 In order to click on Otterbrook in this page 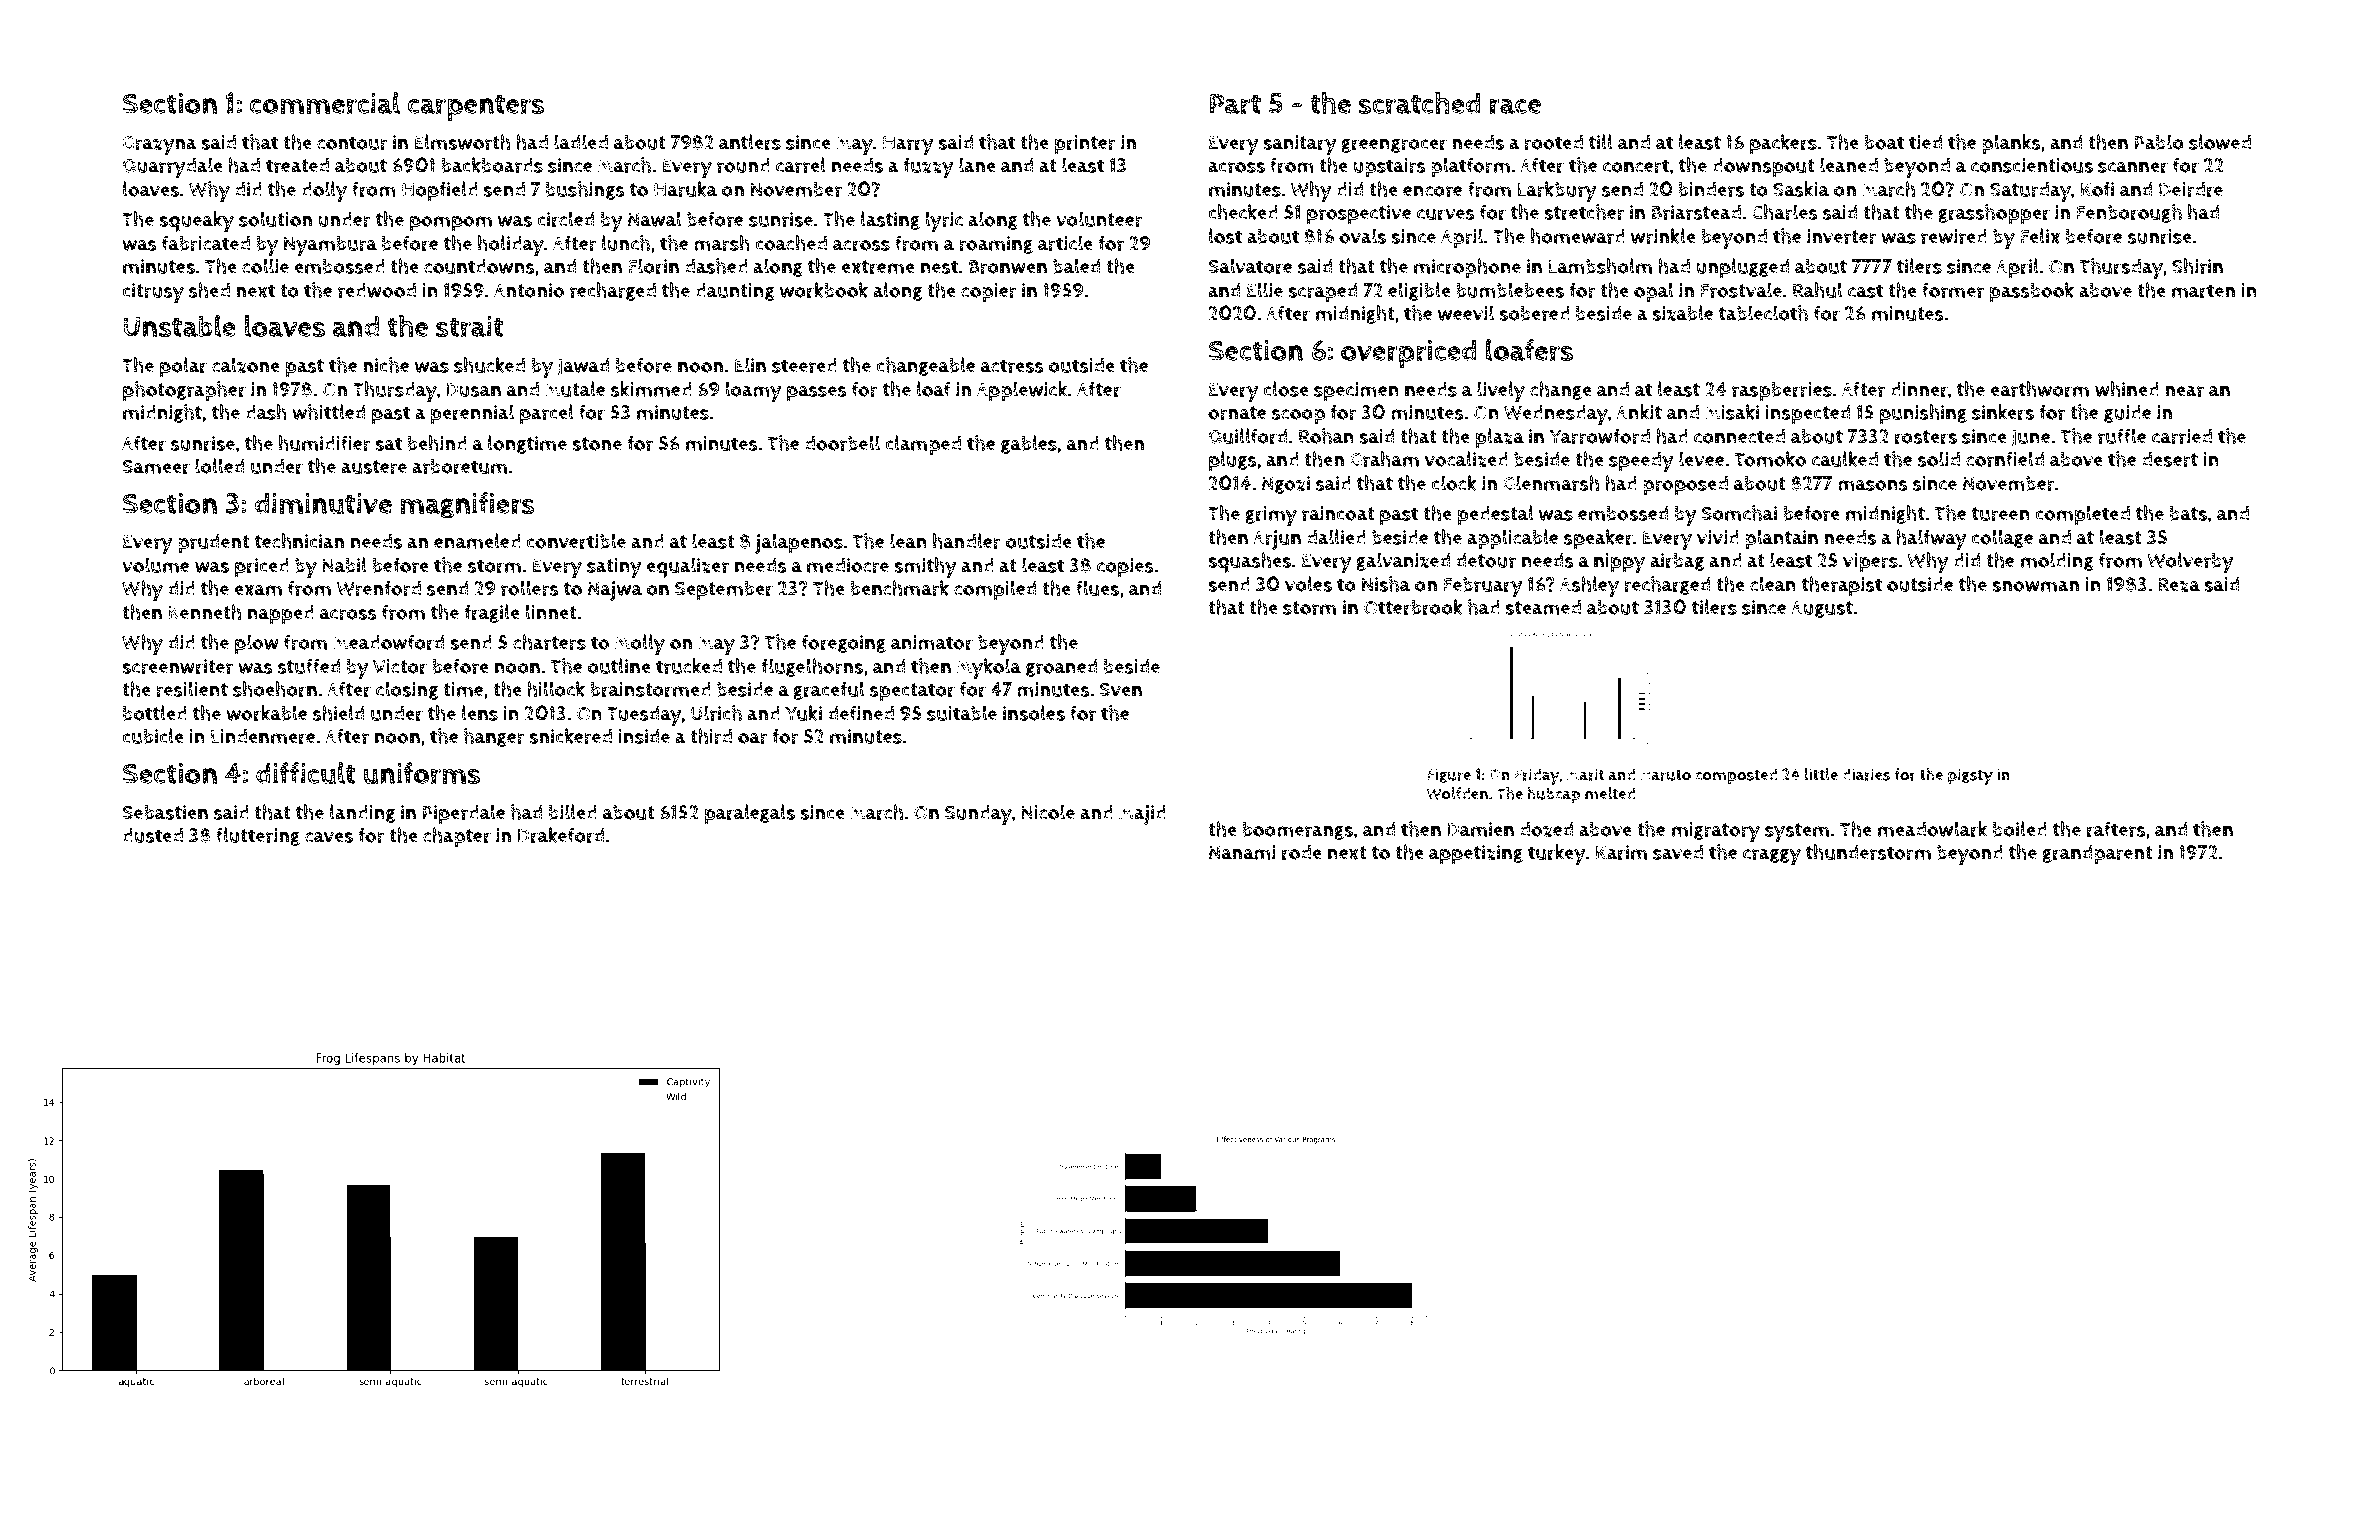, I will do `click(1413, 607)`.
